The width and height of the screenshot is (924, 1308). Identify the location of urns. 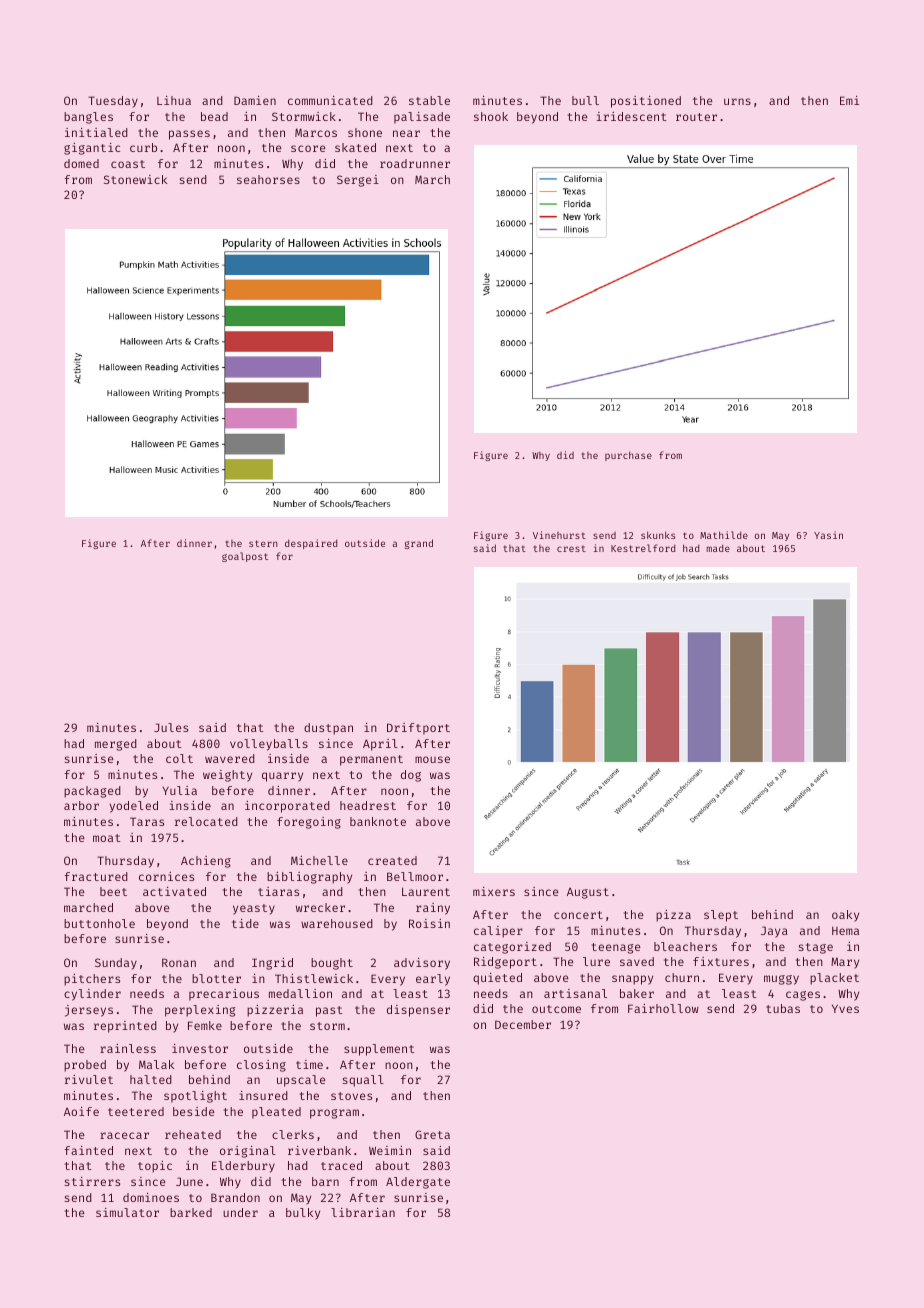
(737, 101).
